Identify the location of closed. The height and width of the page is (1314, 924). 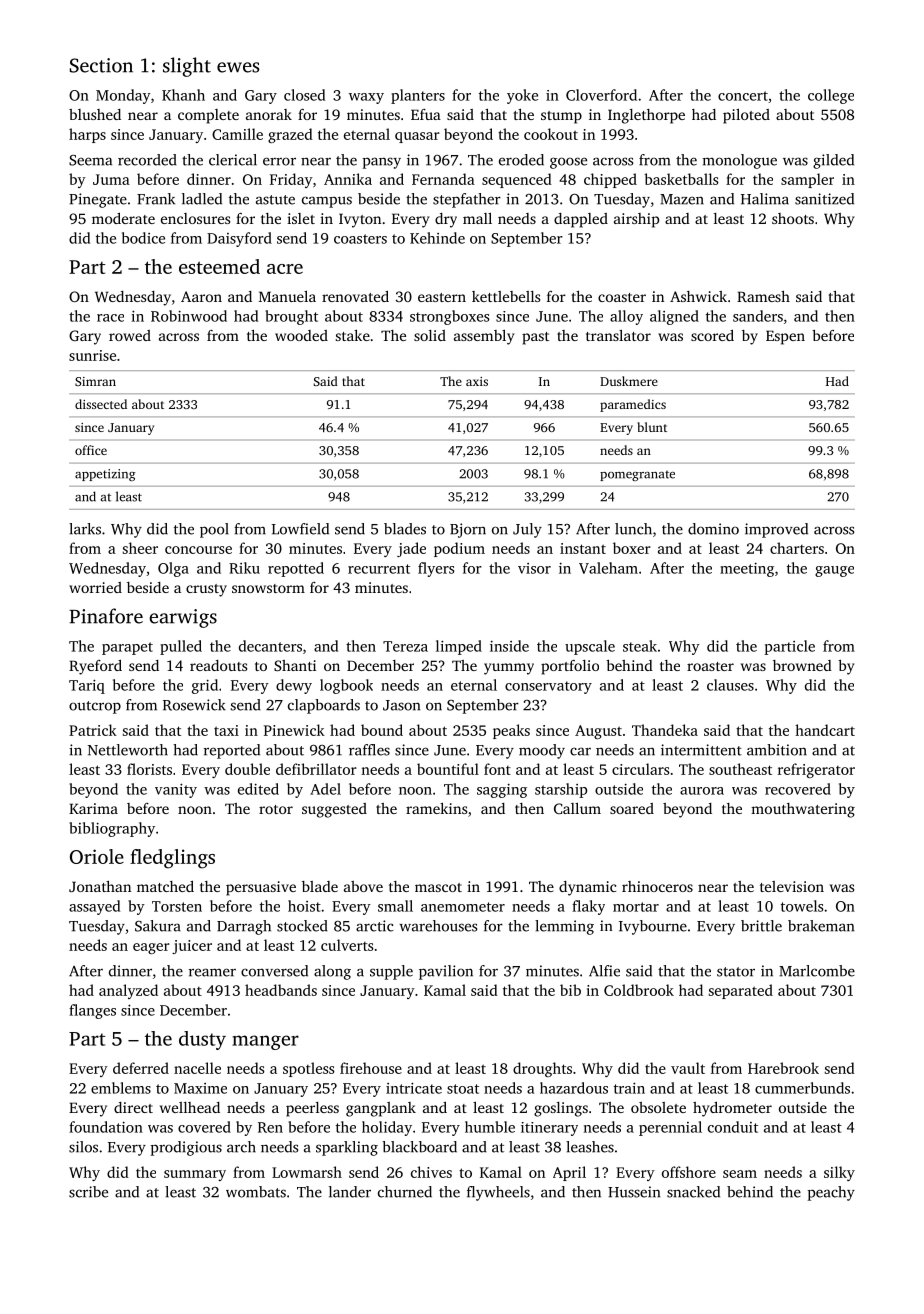
(304, 95).
